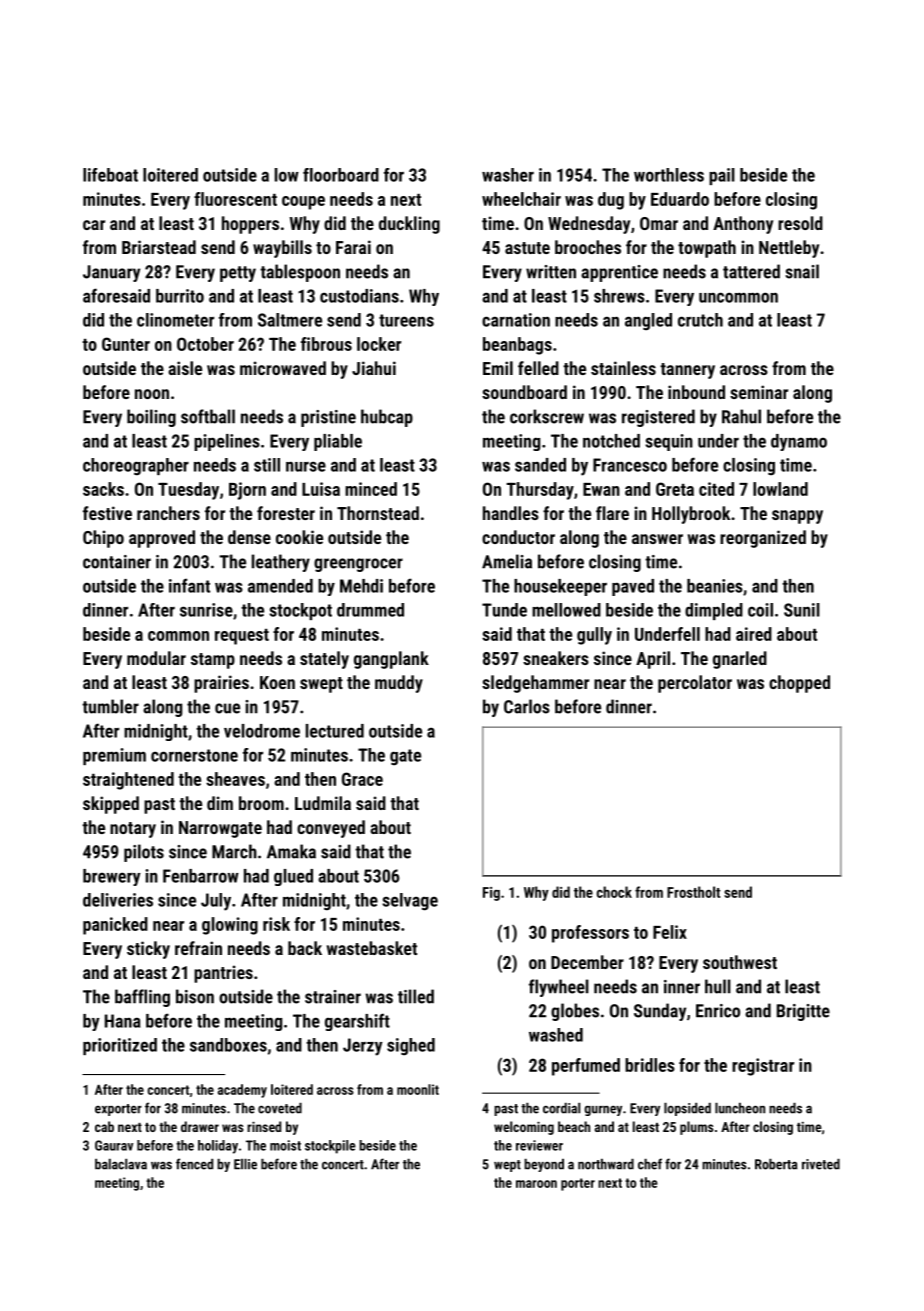 The height and width of the image is (1311, 924). What do you see at coordinates (194, 1164) in the image?
I see `fenced` at bounding box center [194, 1164].
